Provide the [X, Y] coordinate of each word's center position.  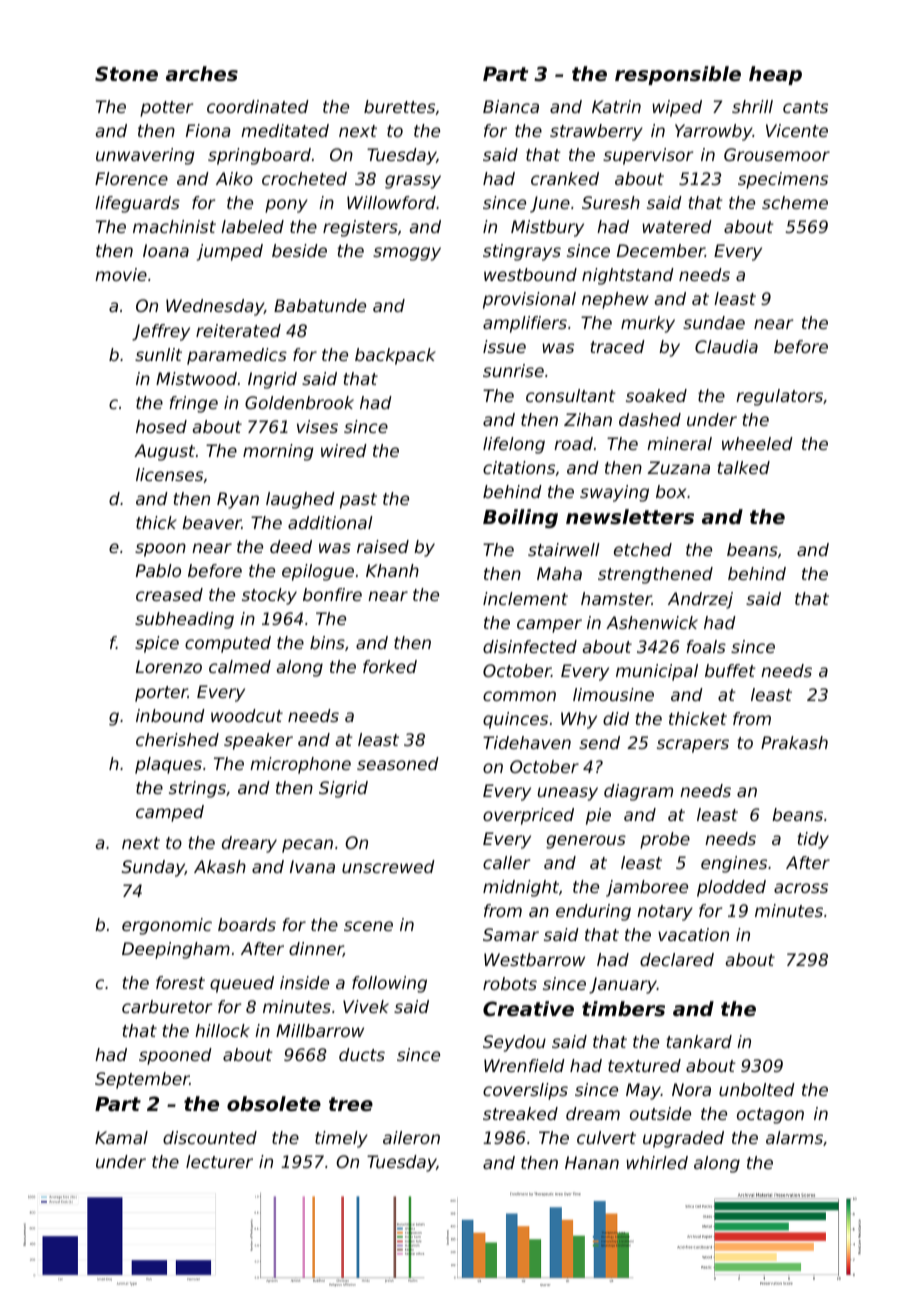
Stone [126, 73]
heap [775, 75]
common [519, 696]
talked [743, 467]
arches [202, 74]
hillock [222, 1030]
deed [291, 546]
